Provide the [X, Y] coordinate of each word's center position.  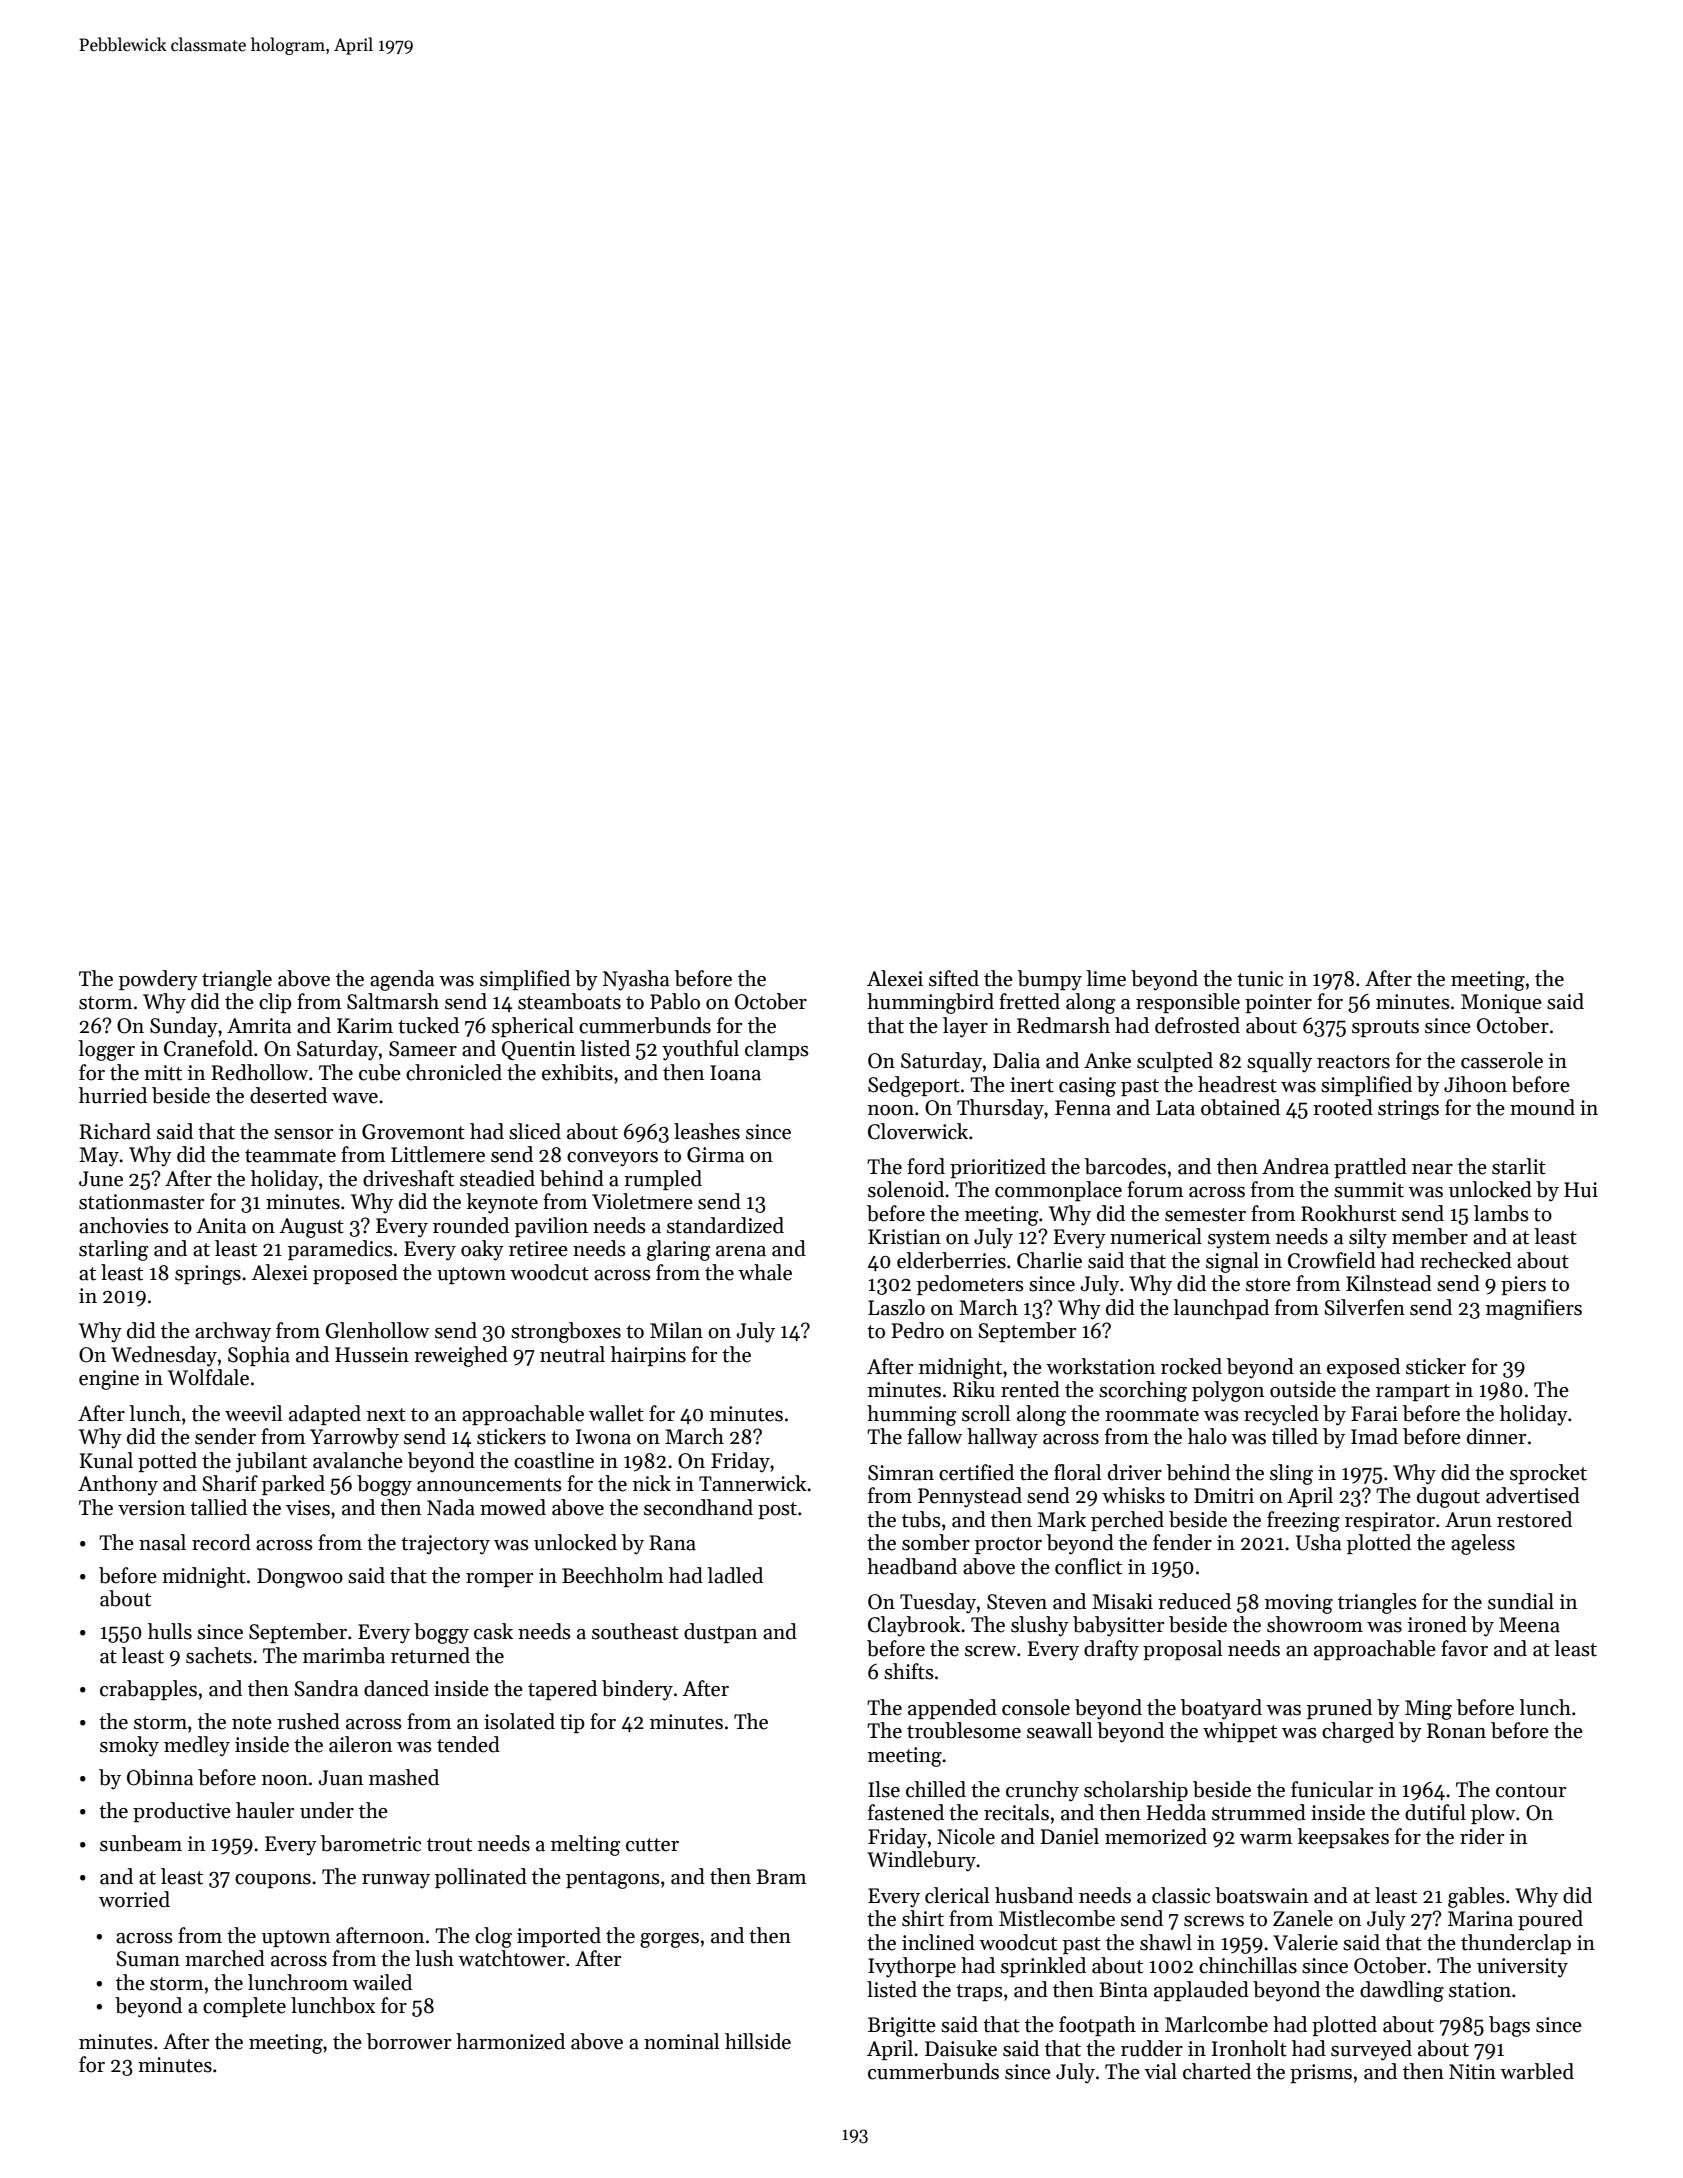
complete [244, 2007]
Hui [1581, 1190]
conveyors [612, 1159]
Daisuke [961, 2048]
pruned [1339, 1709]
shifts [909, 1671]
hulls [170, 1631]
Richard [115, 1131]
